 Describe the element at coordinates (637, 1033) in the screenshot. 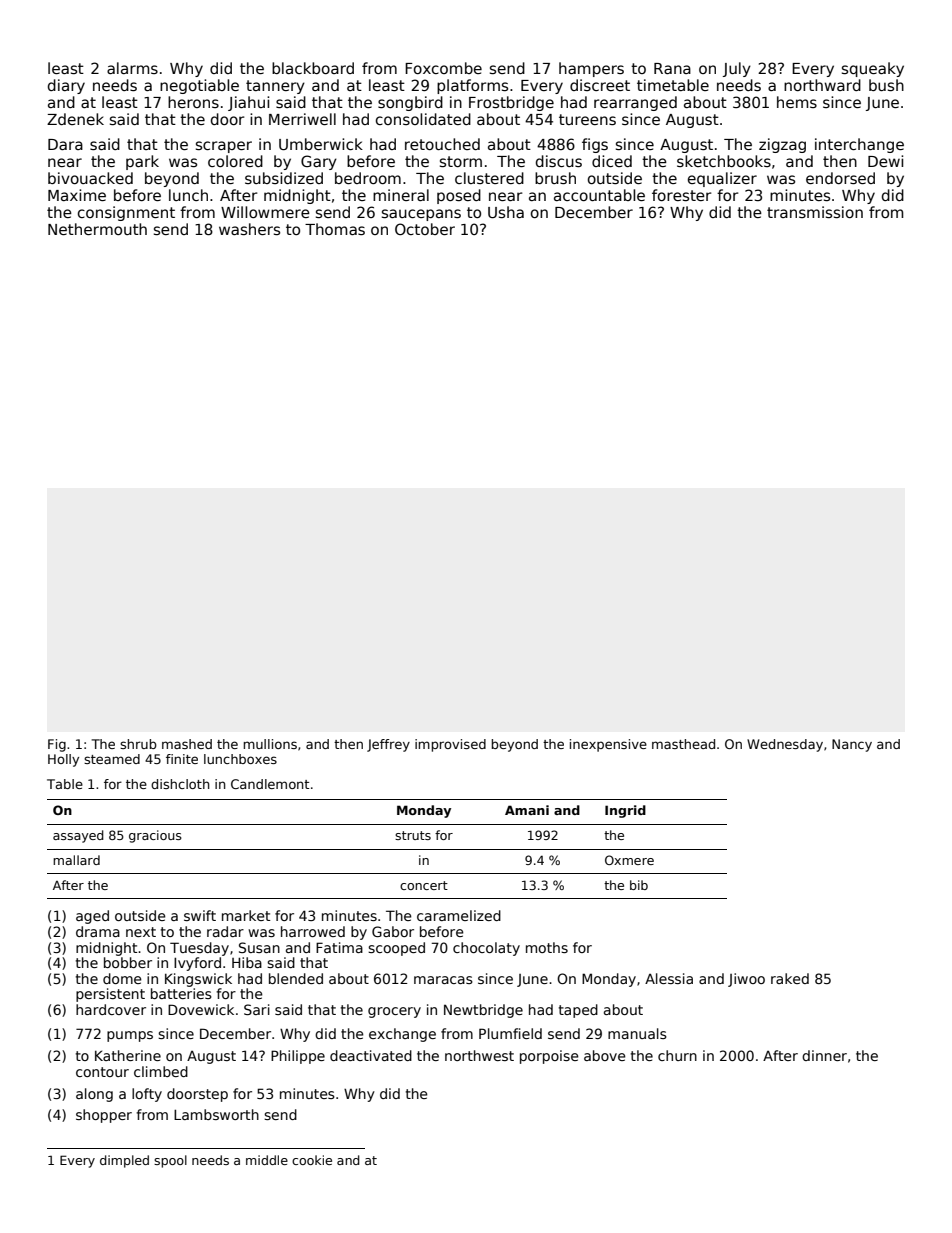

I see `manuals` at that location.
